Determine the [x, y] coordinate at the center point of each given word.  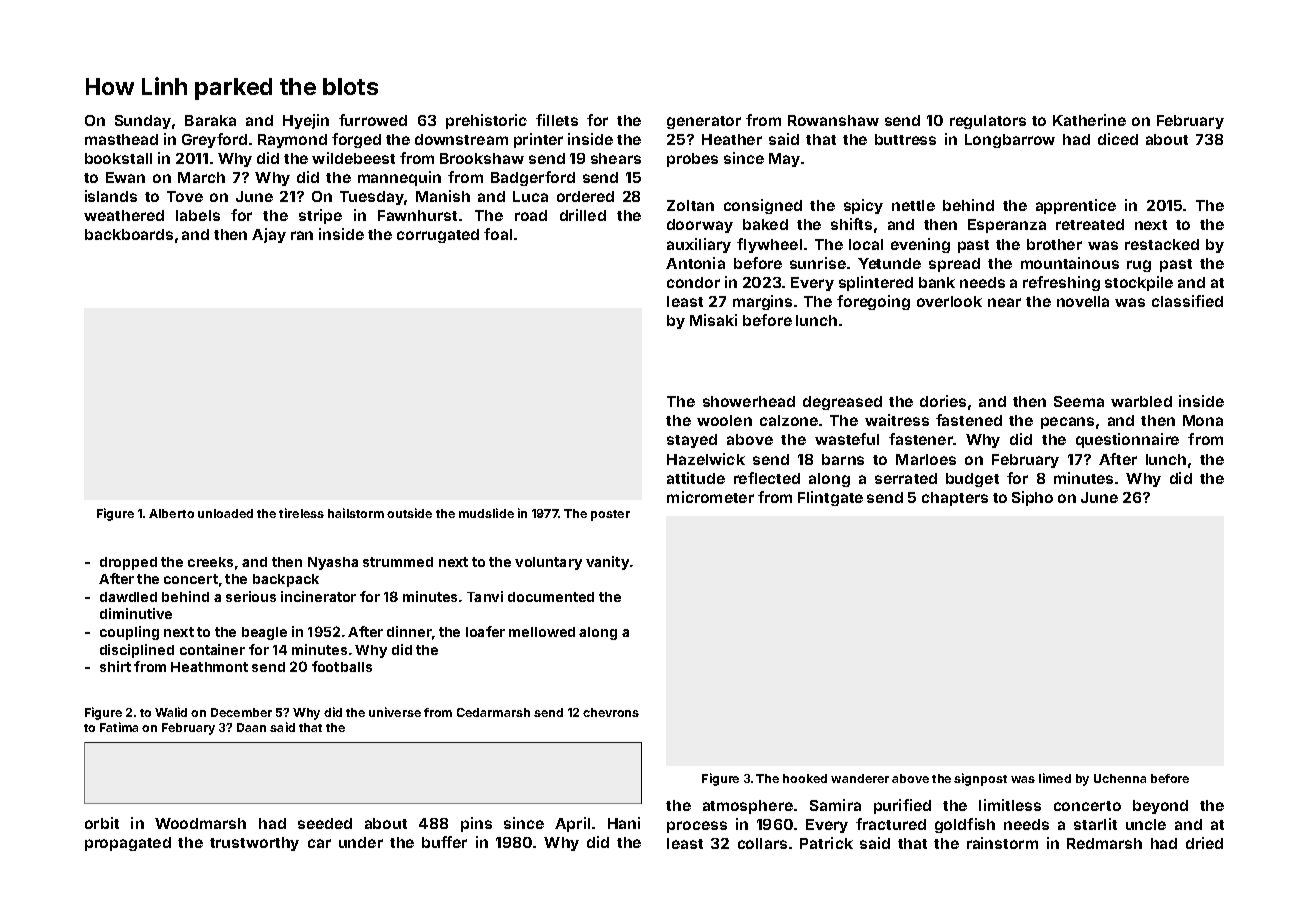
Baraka [210, 120]
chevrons [611, 712]
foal [498, 234]
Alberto [171, 513]
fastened [969, 420]
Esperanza [1007, 226]
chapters [955, 499]
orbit [102, 823]
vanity [607, 563]
